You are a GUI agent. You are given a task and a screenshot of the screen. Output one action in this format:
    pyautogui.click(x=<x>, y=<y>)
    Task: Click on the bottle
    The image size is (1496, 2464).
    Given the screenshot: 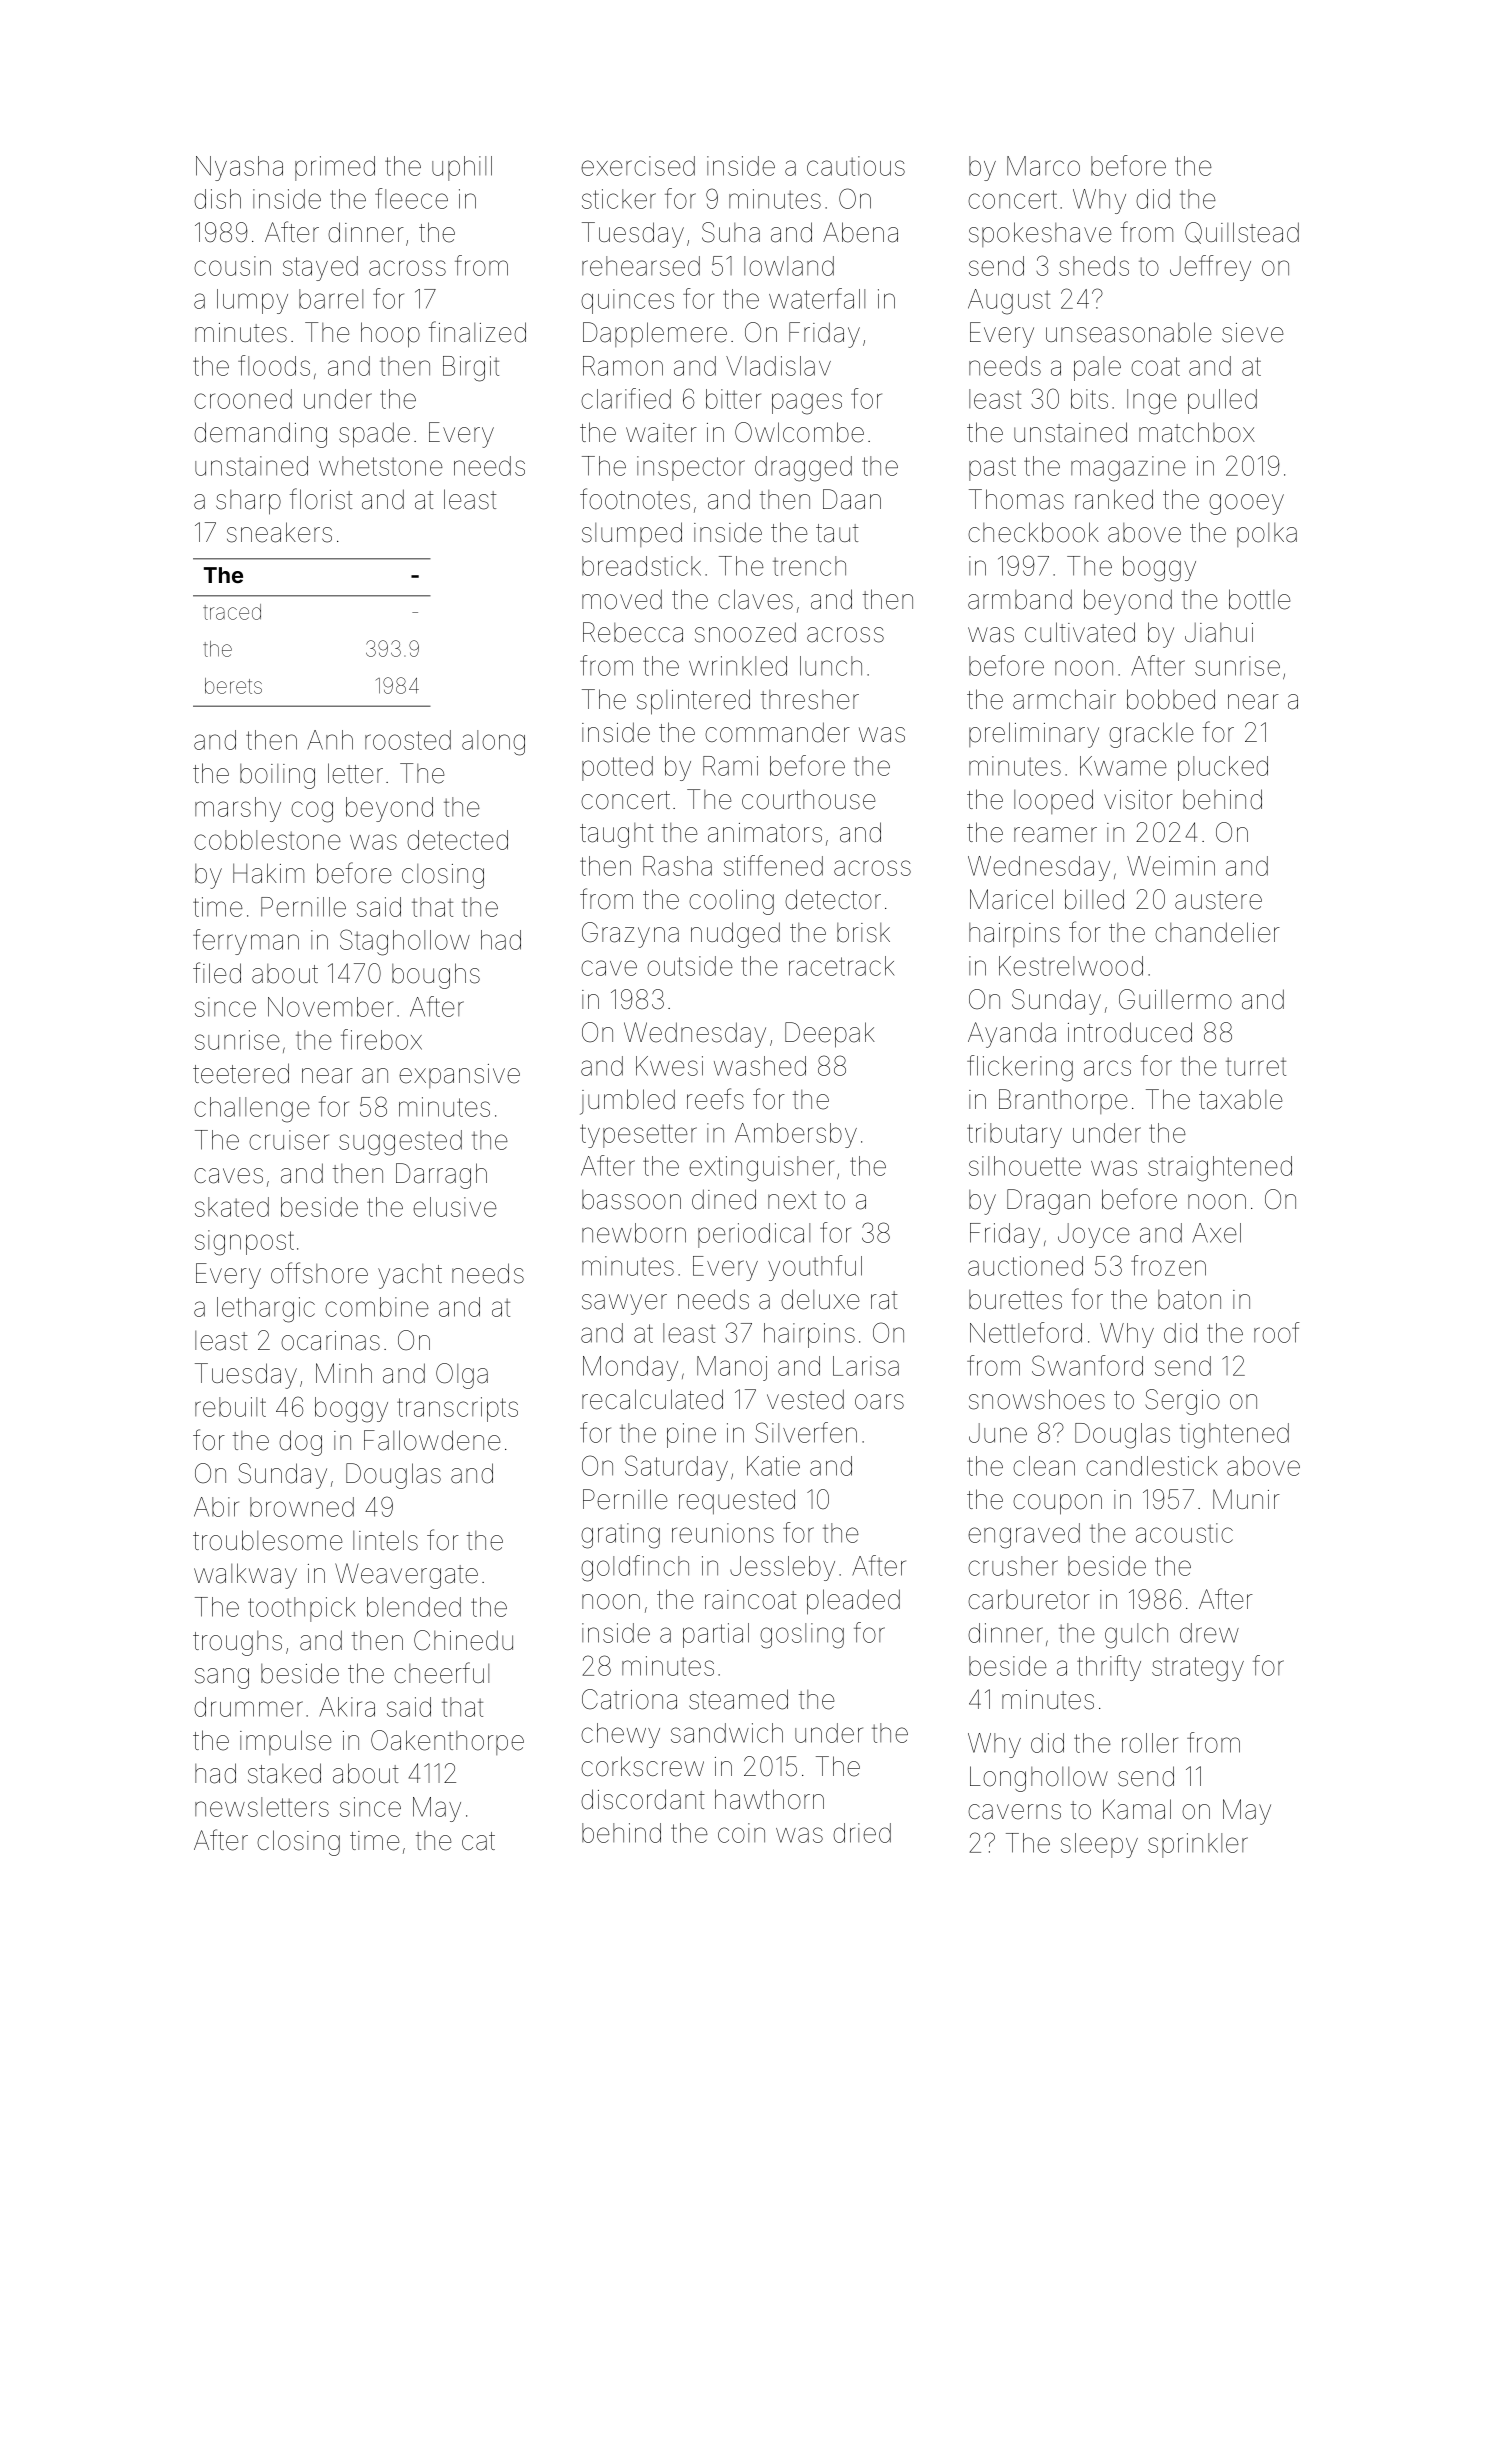 What is the action you would take?
    pyautogui.click(x=1259, y=599)
